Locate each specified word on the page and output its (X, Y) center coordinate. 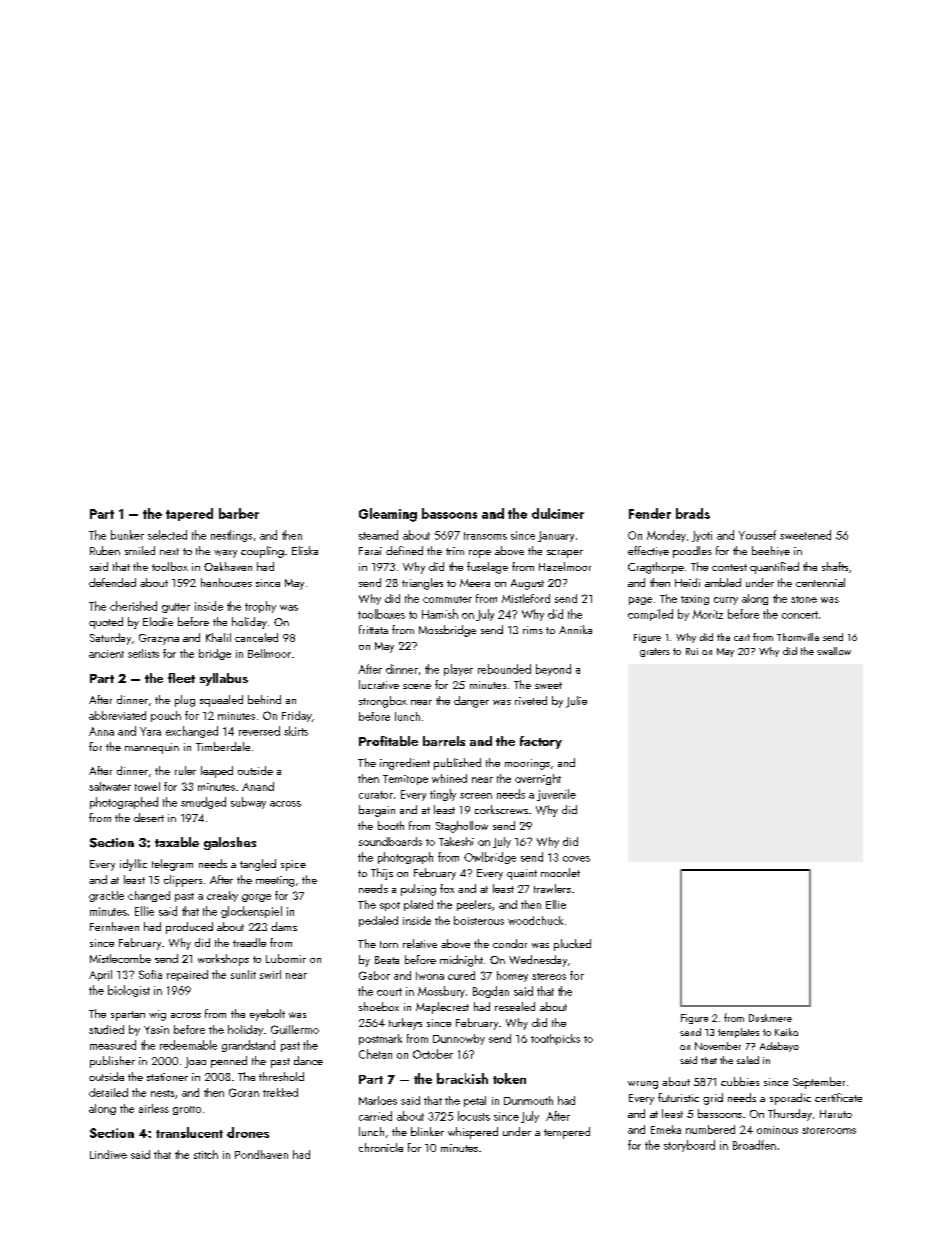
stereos (549, 976)
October (433, 1054)
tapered (189, 514)
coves (576, 859)
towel (147, 786)
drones (248, 1132)
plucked (572, 945)
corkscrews (501, 809)
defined (404, 550)
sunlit (243, 974)
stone (804, 599)
